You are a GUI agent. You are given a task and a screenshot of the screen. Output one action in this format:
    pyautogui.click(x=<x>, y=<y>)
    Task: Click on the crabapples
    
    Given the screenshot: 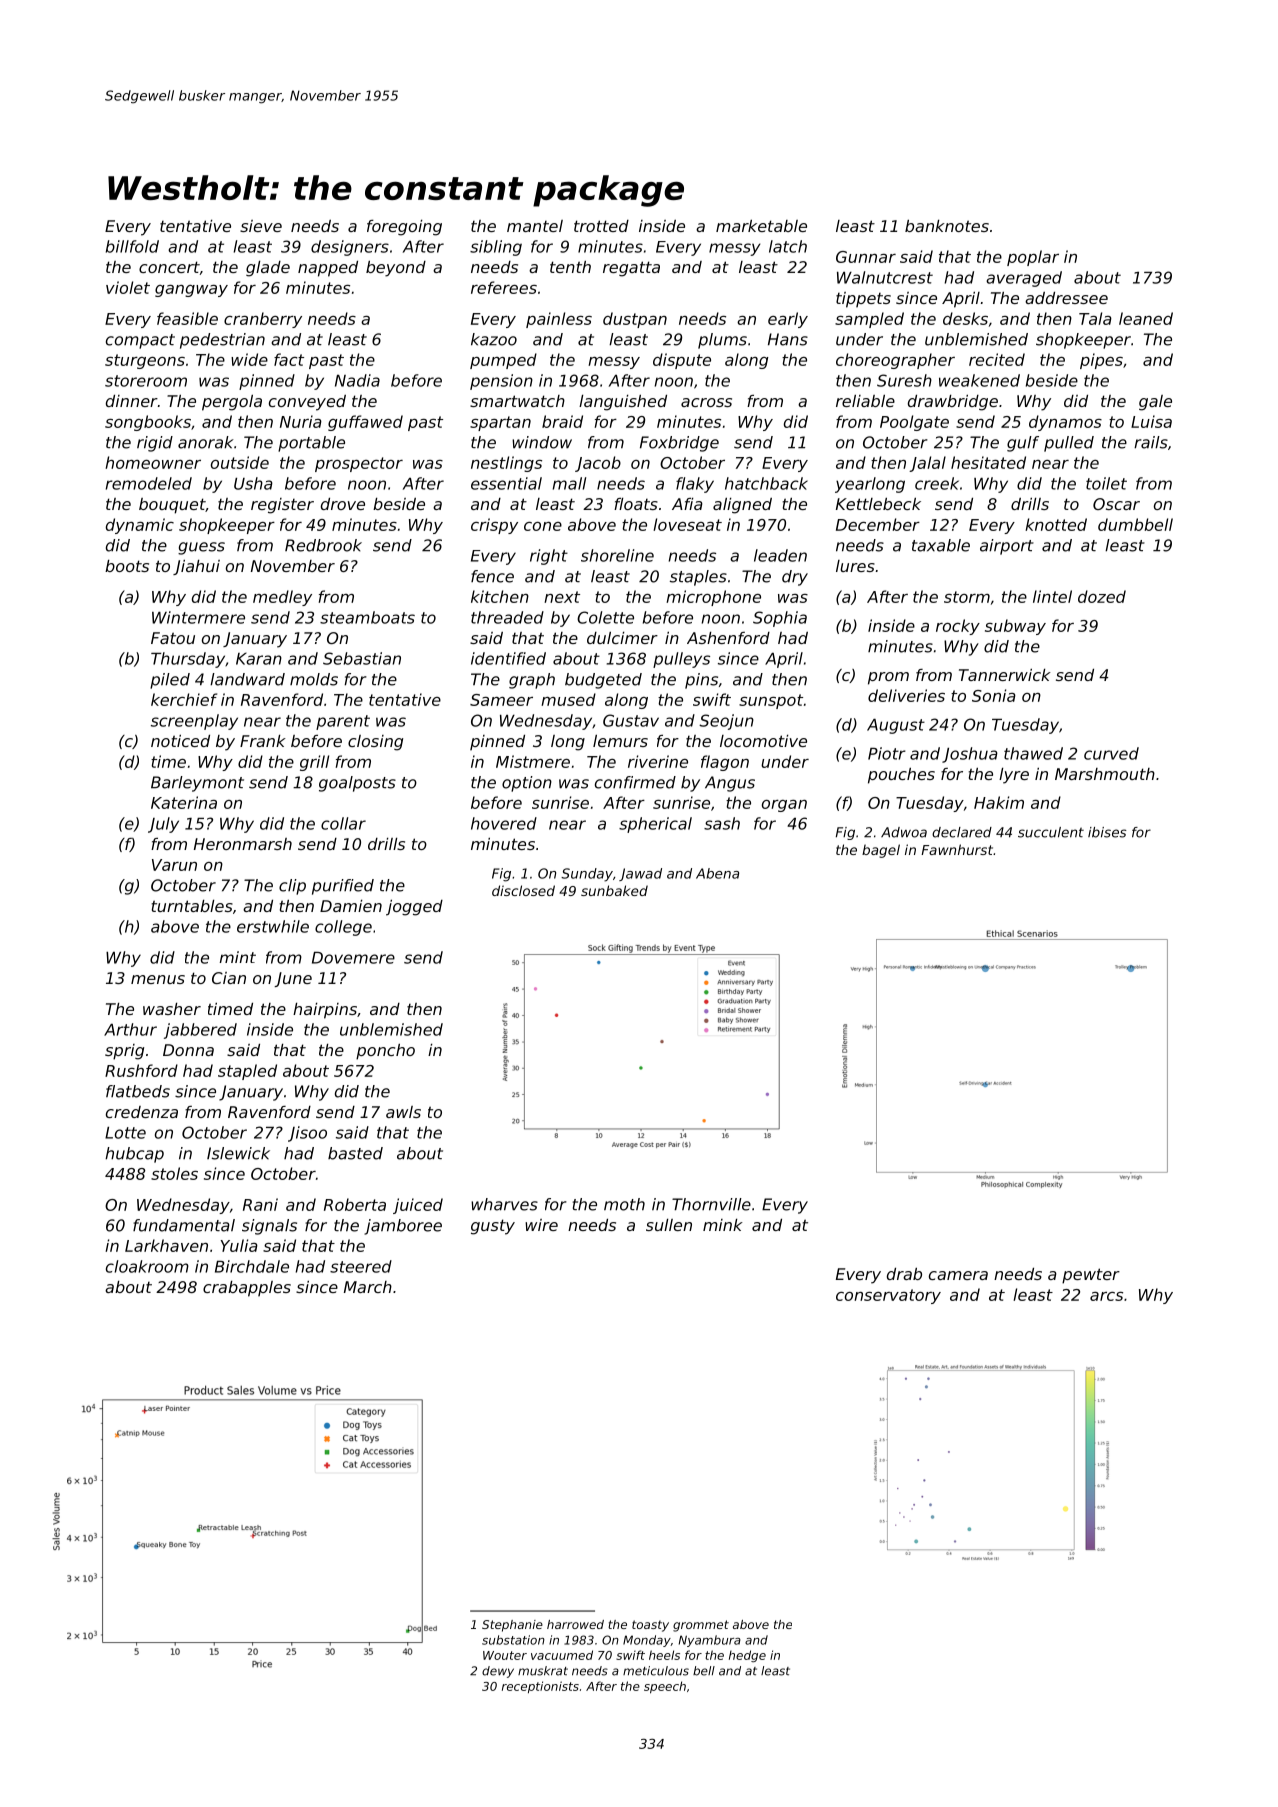 What is the action you would take?
    pyautogui.click(x=247, y=1289)
